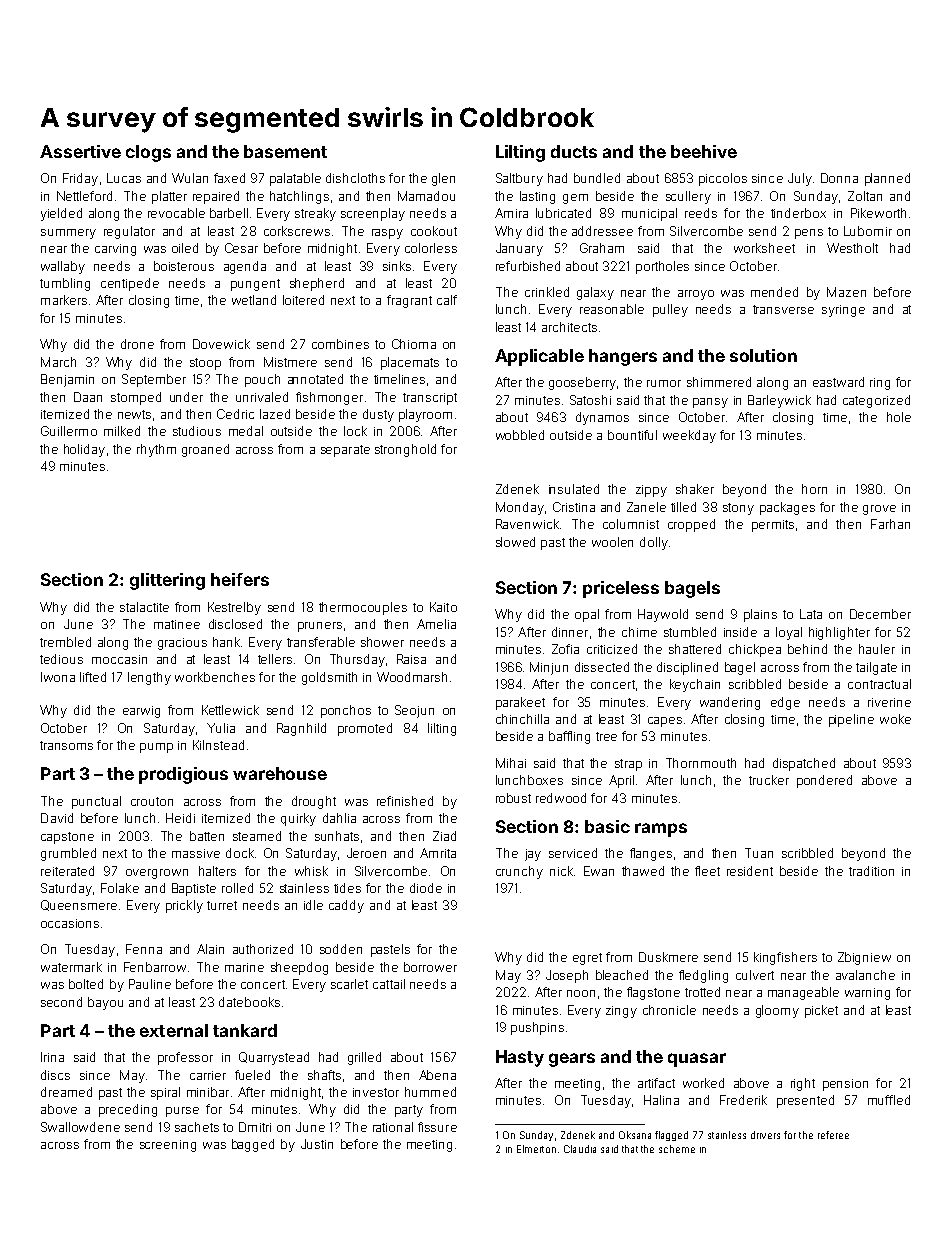 The width and height of the screenshot is (952, 1233). I want to click on Westholt, so click(852, 248).
